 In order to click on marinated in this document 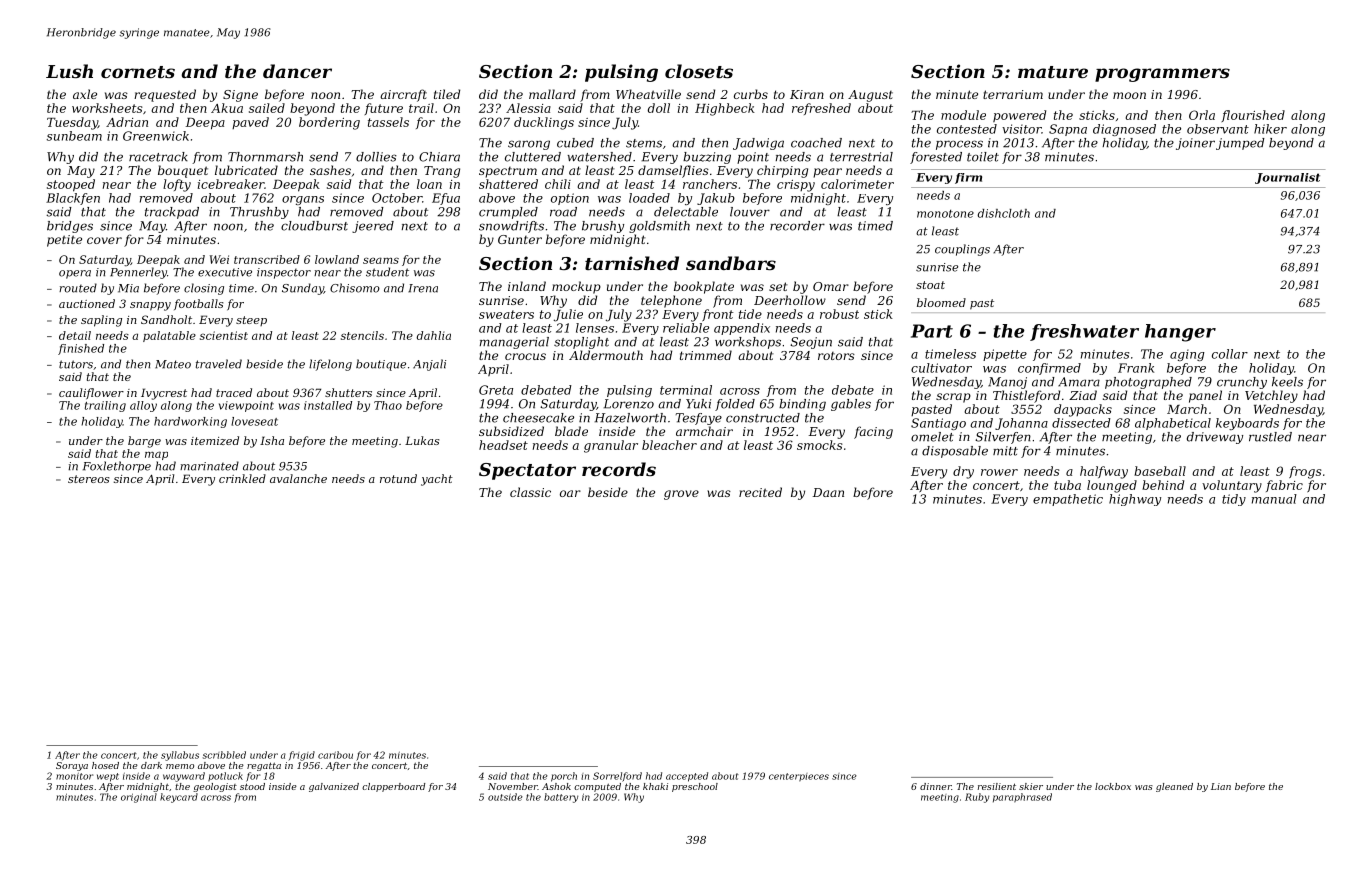, I will do `click(209, 466)`.
